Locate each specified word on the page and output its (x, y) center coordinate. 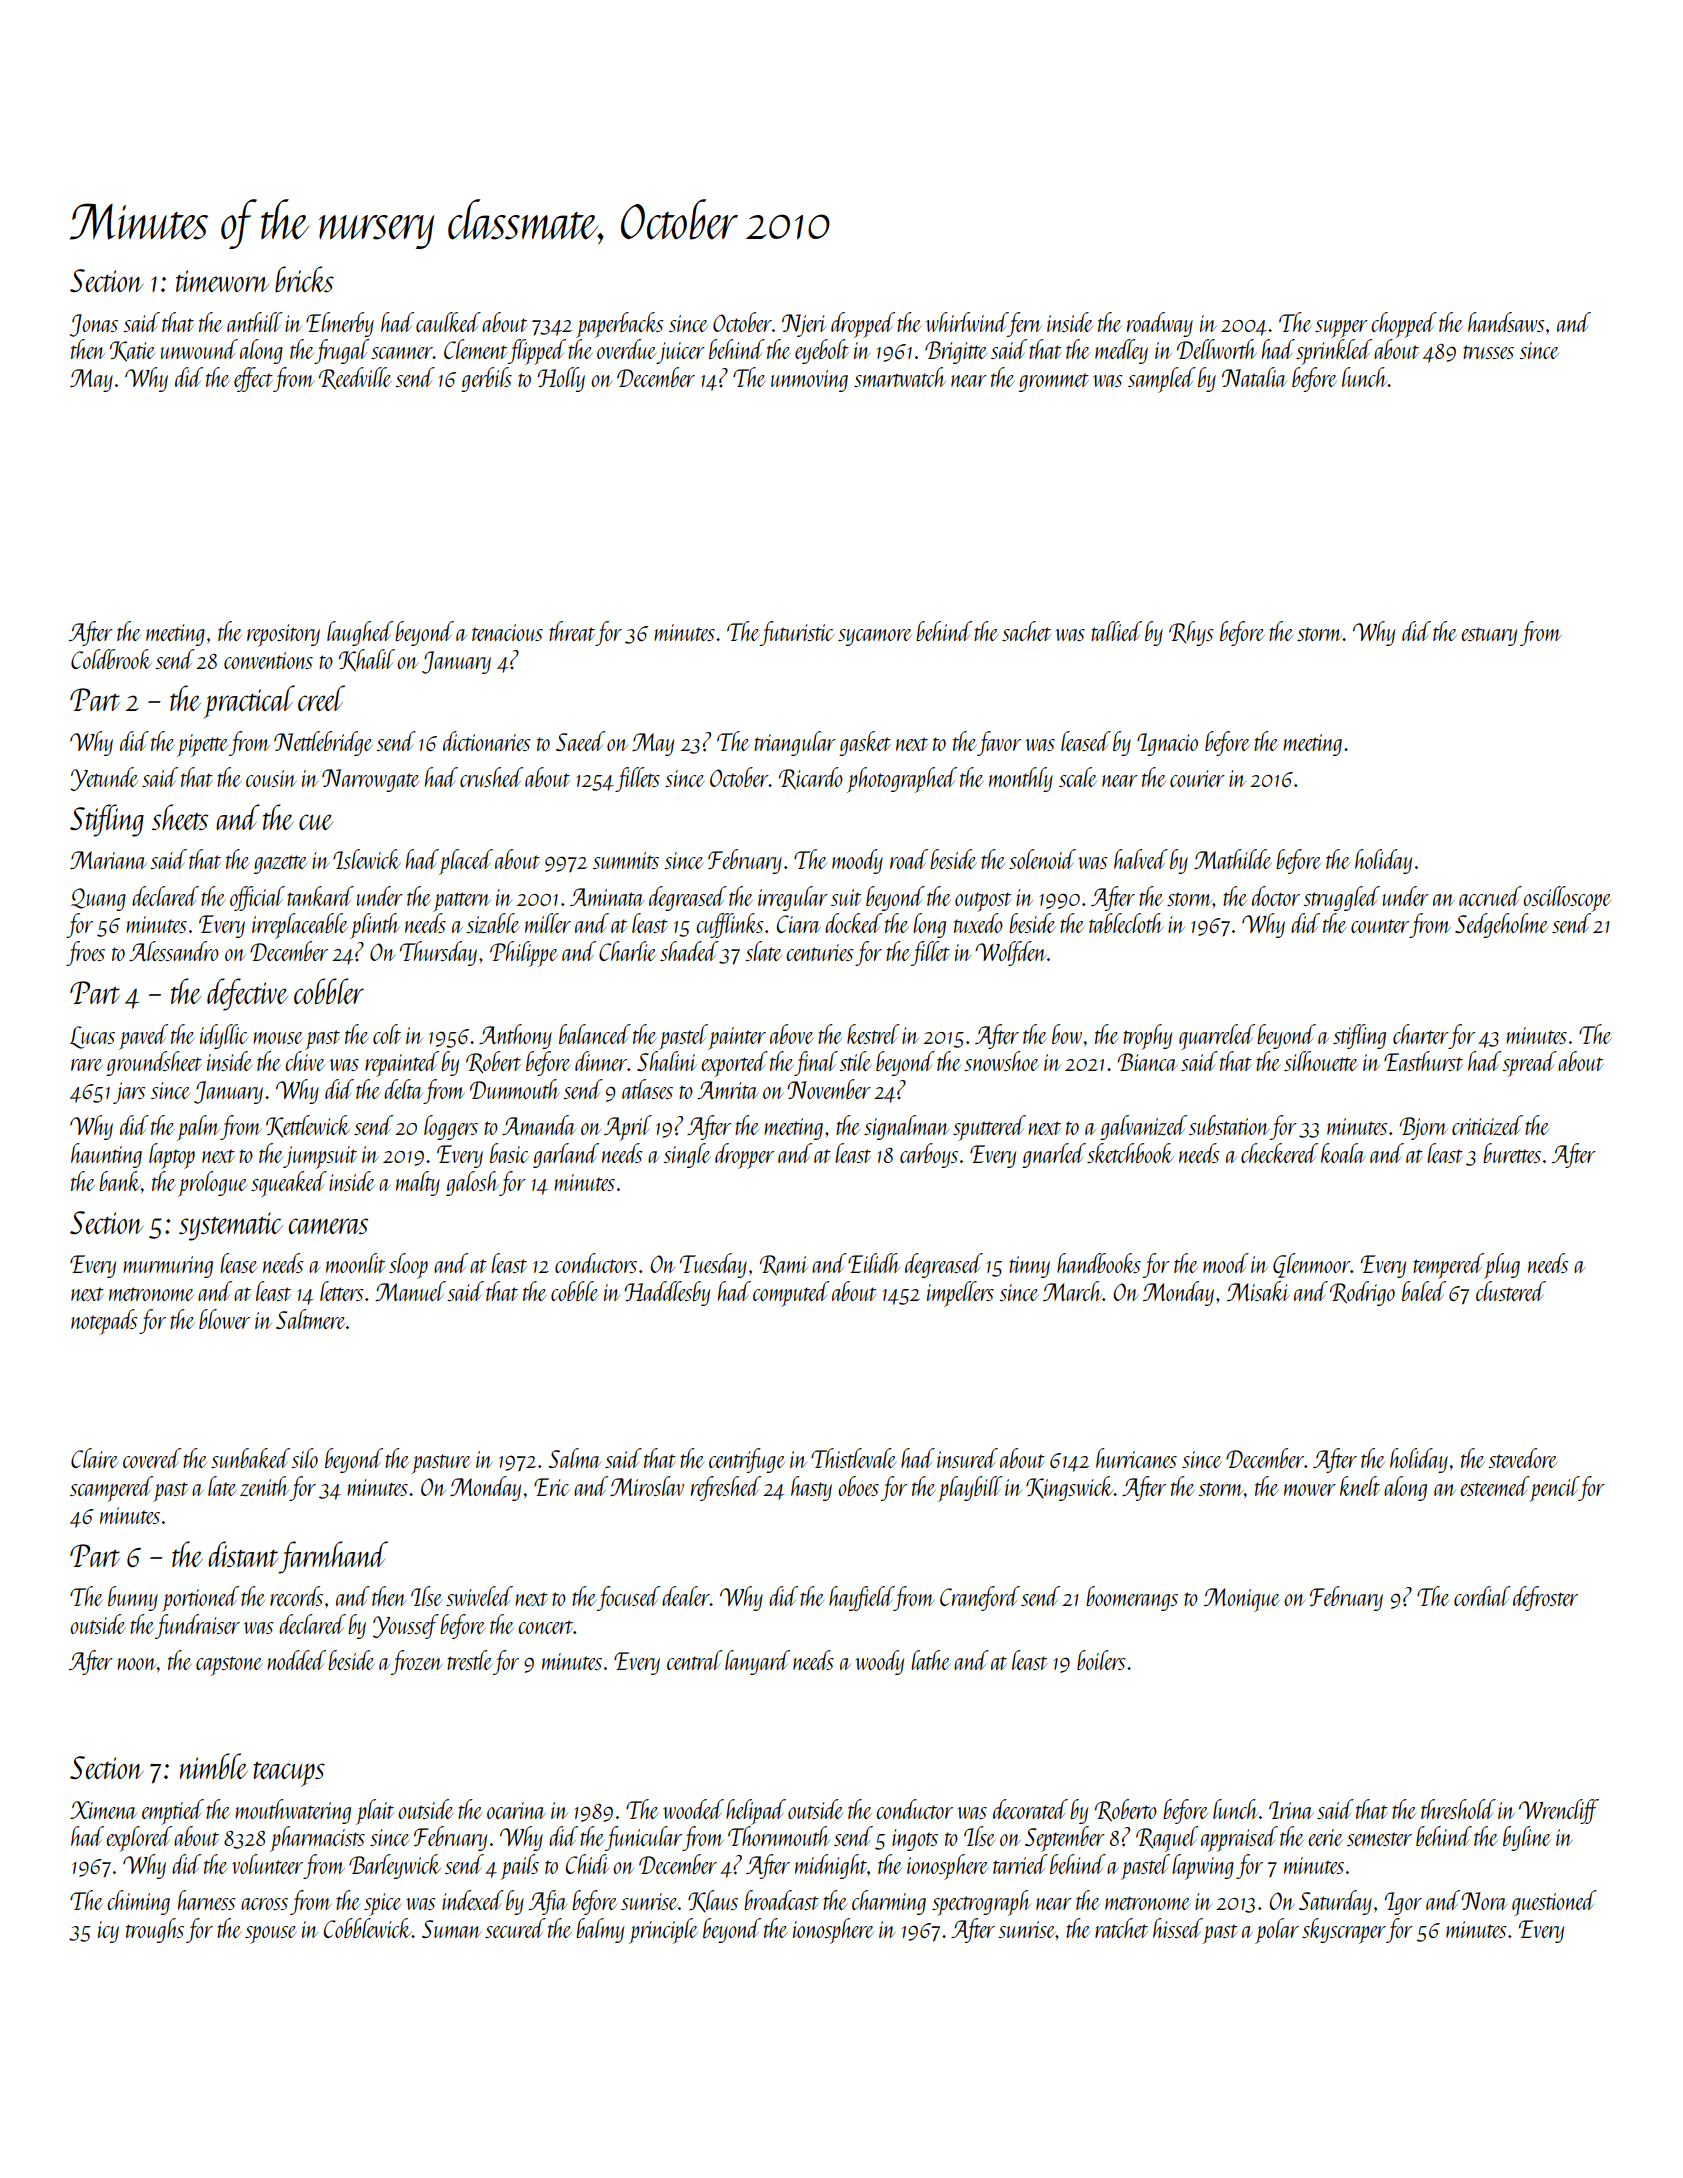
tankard (320, 896)
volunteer (267, 1864)
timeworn (222, 281)
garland (566, 1155)
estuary (1489, 636)
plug (1502, 1266)
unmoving (809, 381)
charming (889, 1902)
